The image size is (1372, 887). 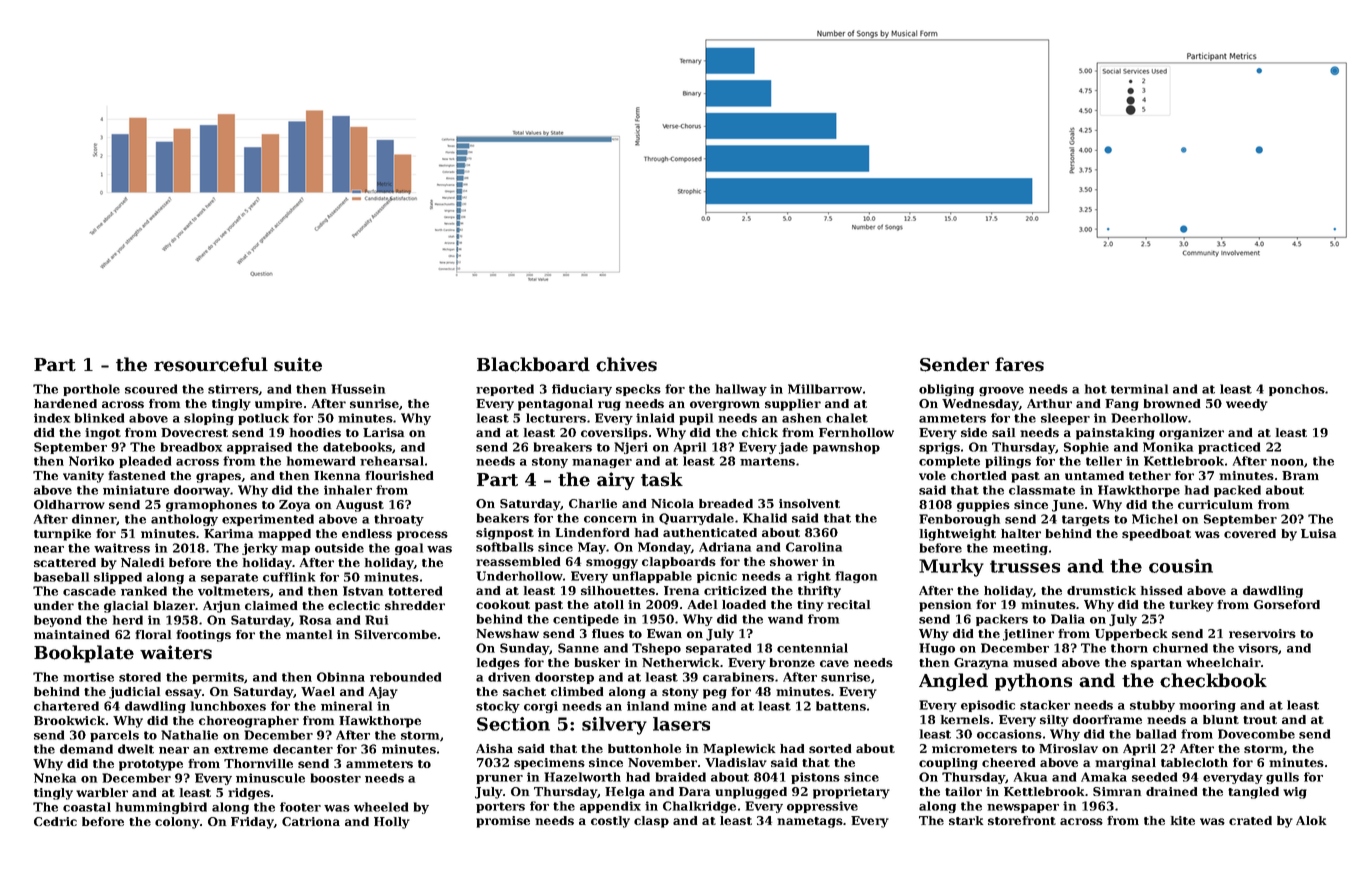 I want to click on softballs, so click(x=505, y=547).
